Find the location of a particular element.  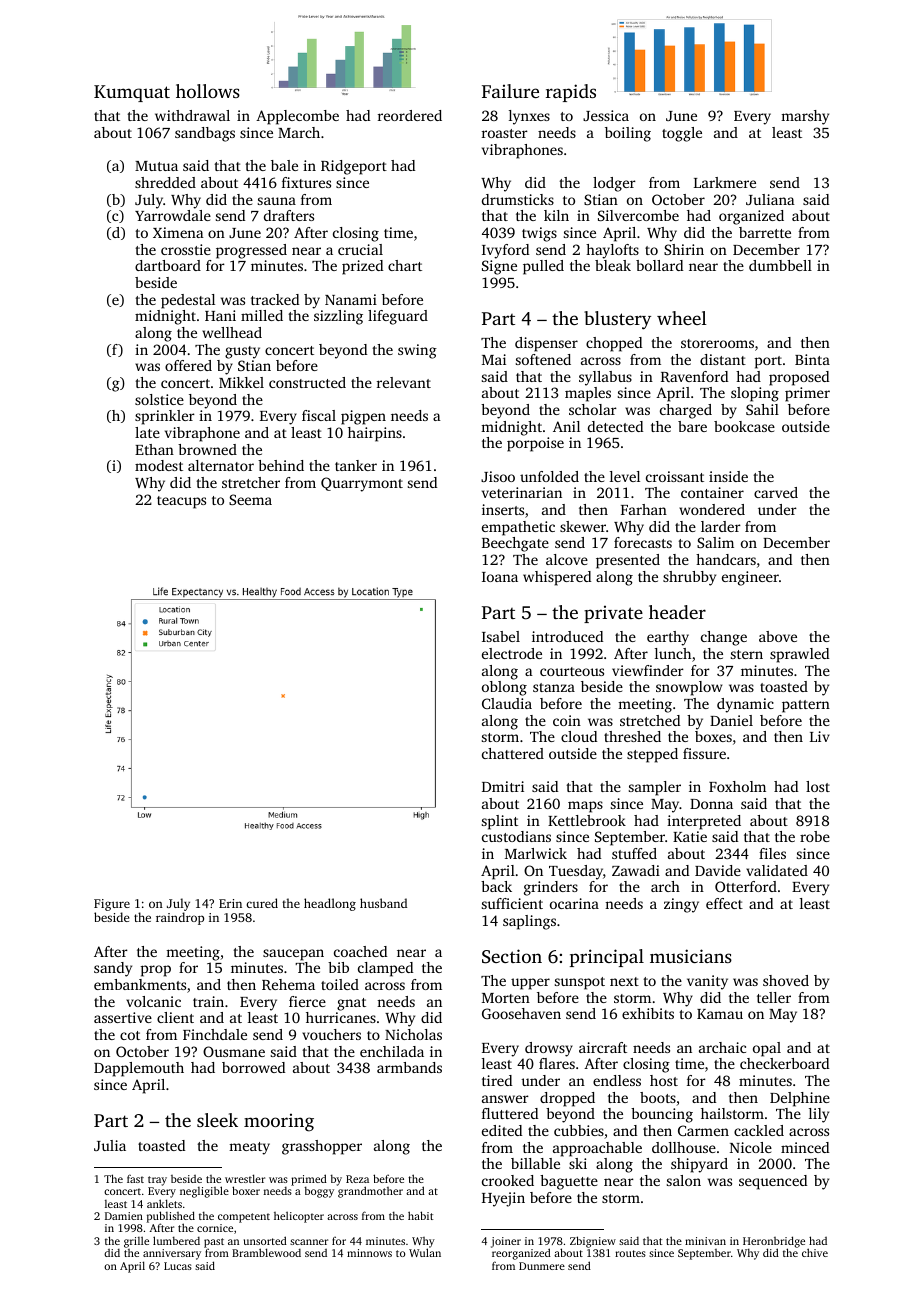

dumbbell is located at coordinates (780, 265).
